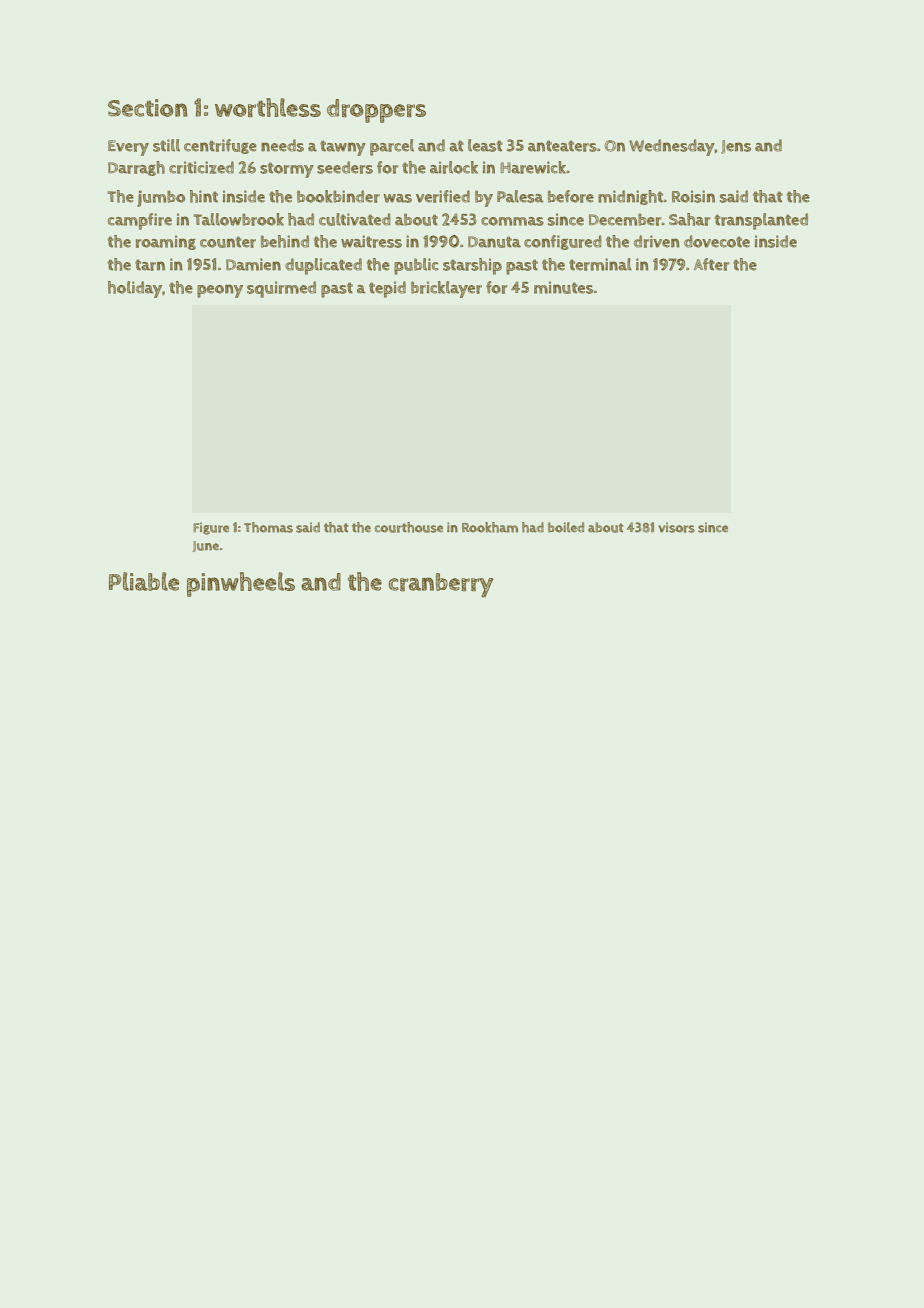 This page has height=1308, width=924. What do you see at coordinates (376, 111) in the page?
I see `droppers` at bounding box center [376, 111].
